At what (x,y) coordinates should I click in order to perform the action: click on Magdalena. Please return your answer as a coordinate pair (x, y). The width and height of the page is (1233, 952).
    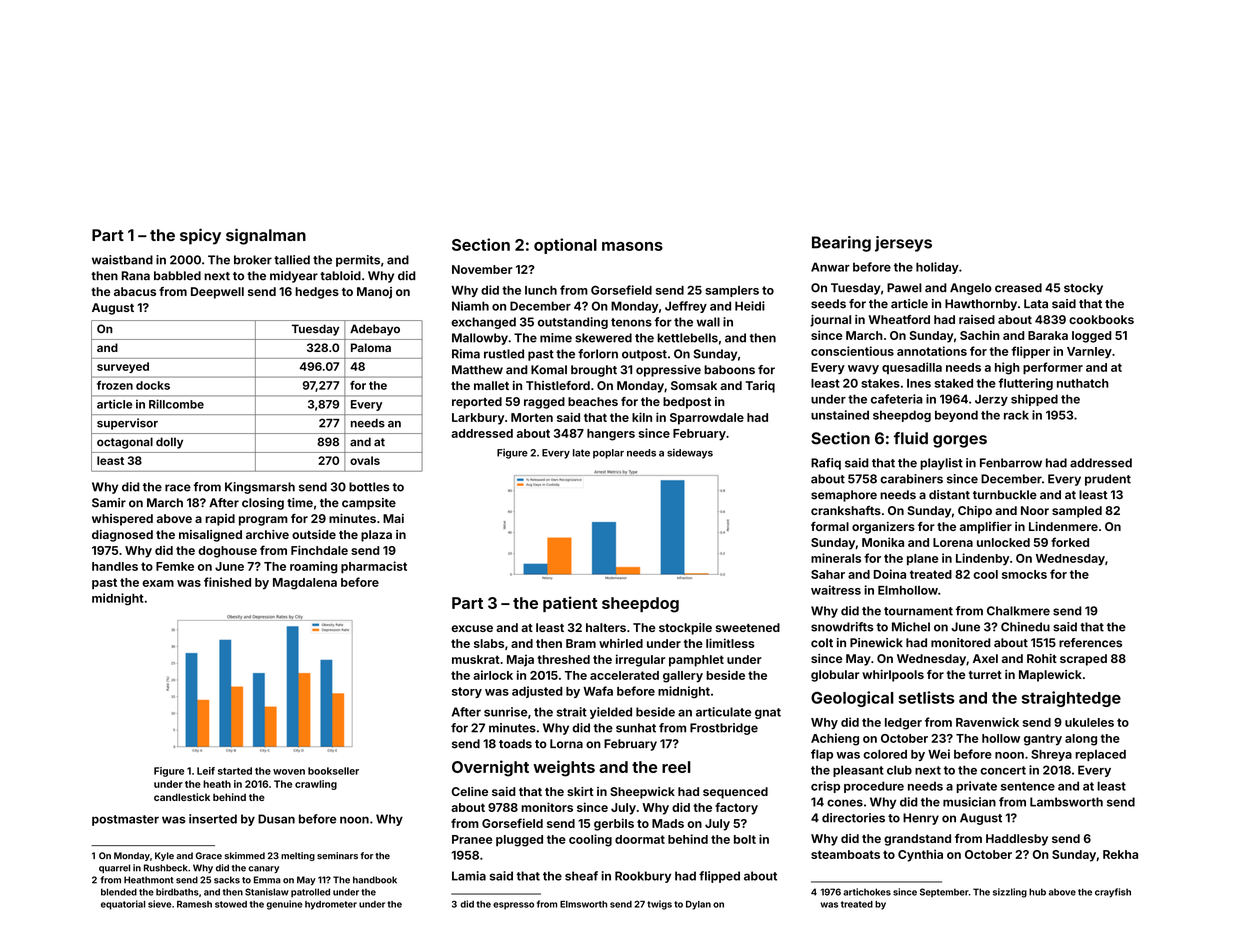
    Looking at the image, I should click on (305, 584).
